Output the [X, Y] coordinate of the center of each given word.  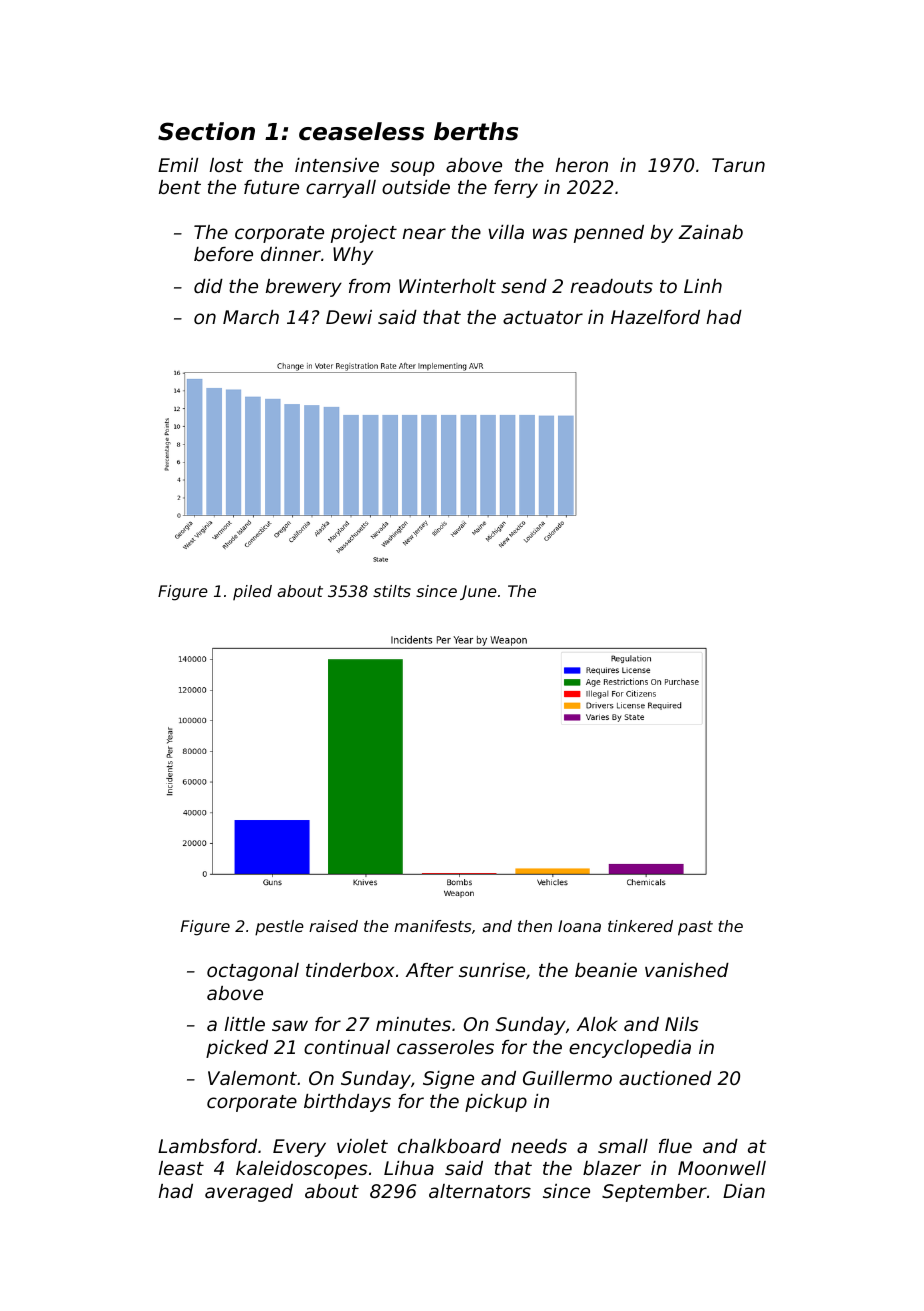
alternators [480, 1191]
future [271, 187]
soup [412, 168]
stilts [392, 591]
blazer [612, 1168]
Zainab [710, 232]
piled [252, 592]
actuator [543, 317]
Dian [744, 1191]
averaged [249, 1193]
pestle [279, 928]
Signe [448, 1080]
